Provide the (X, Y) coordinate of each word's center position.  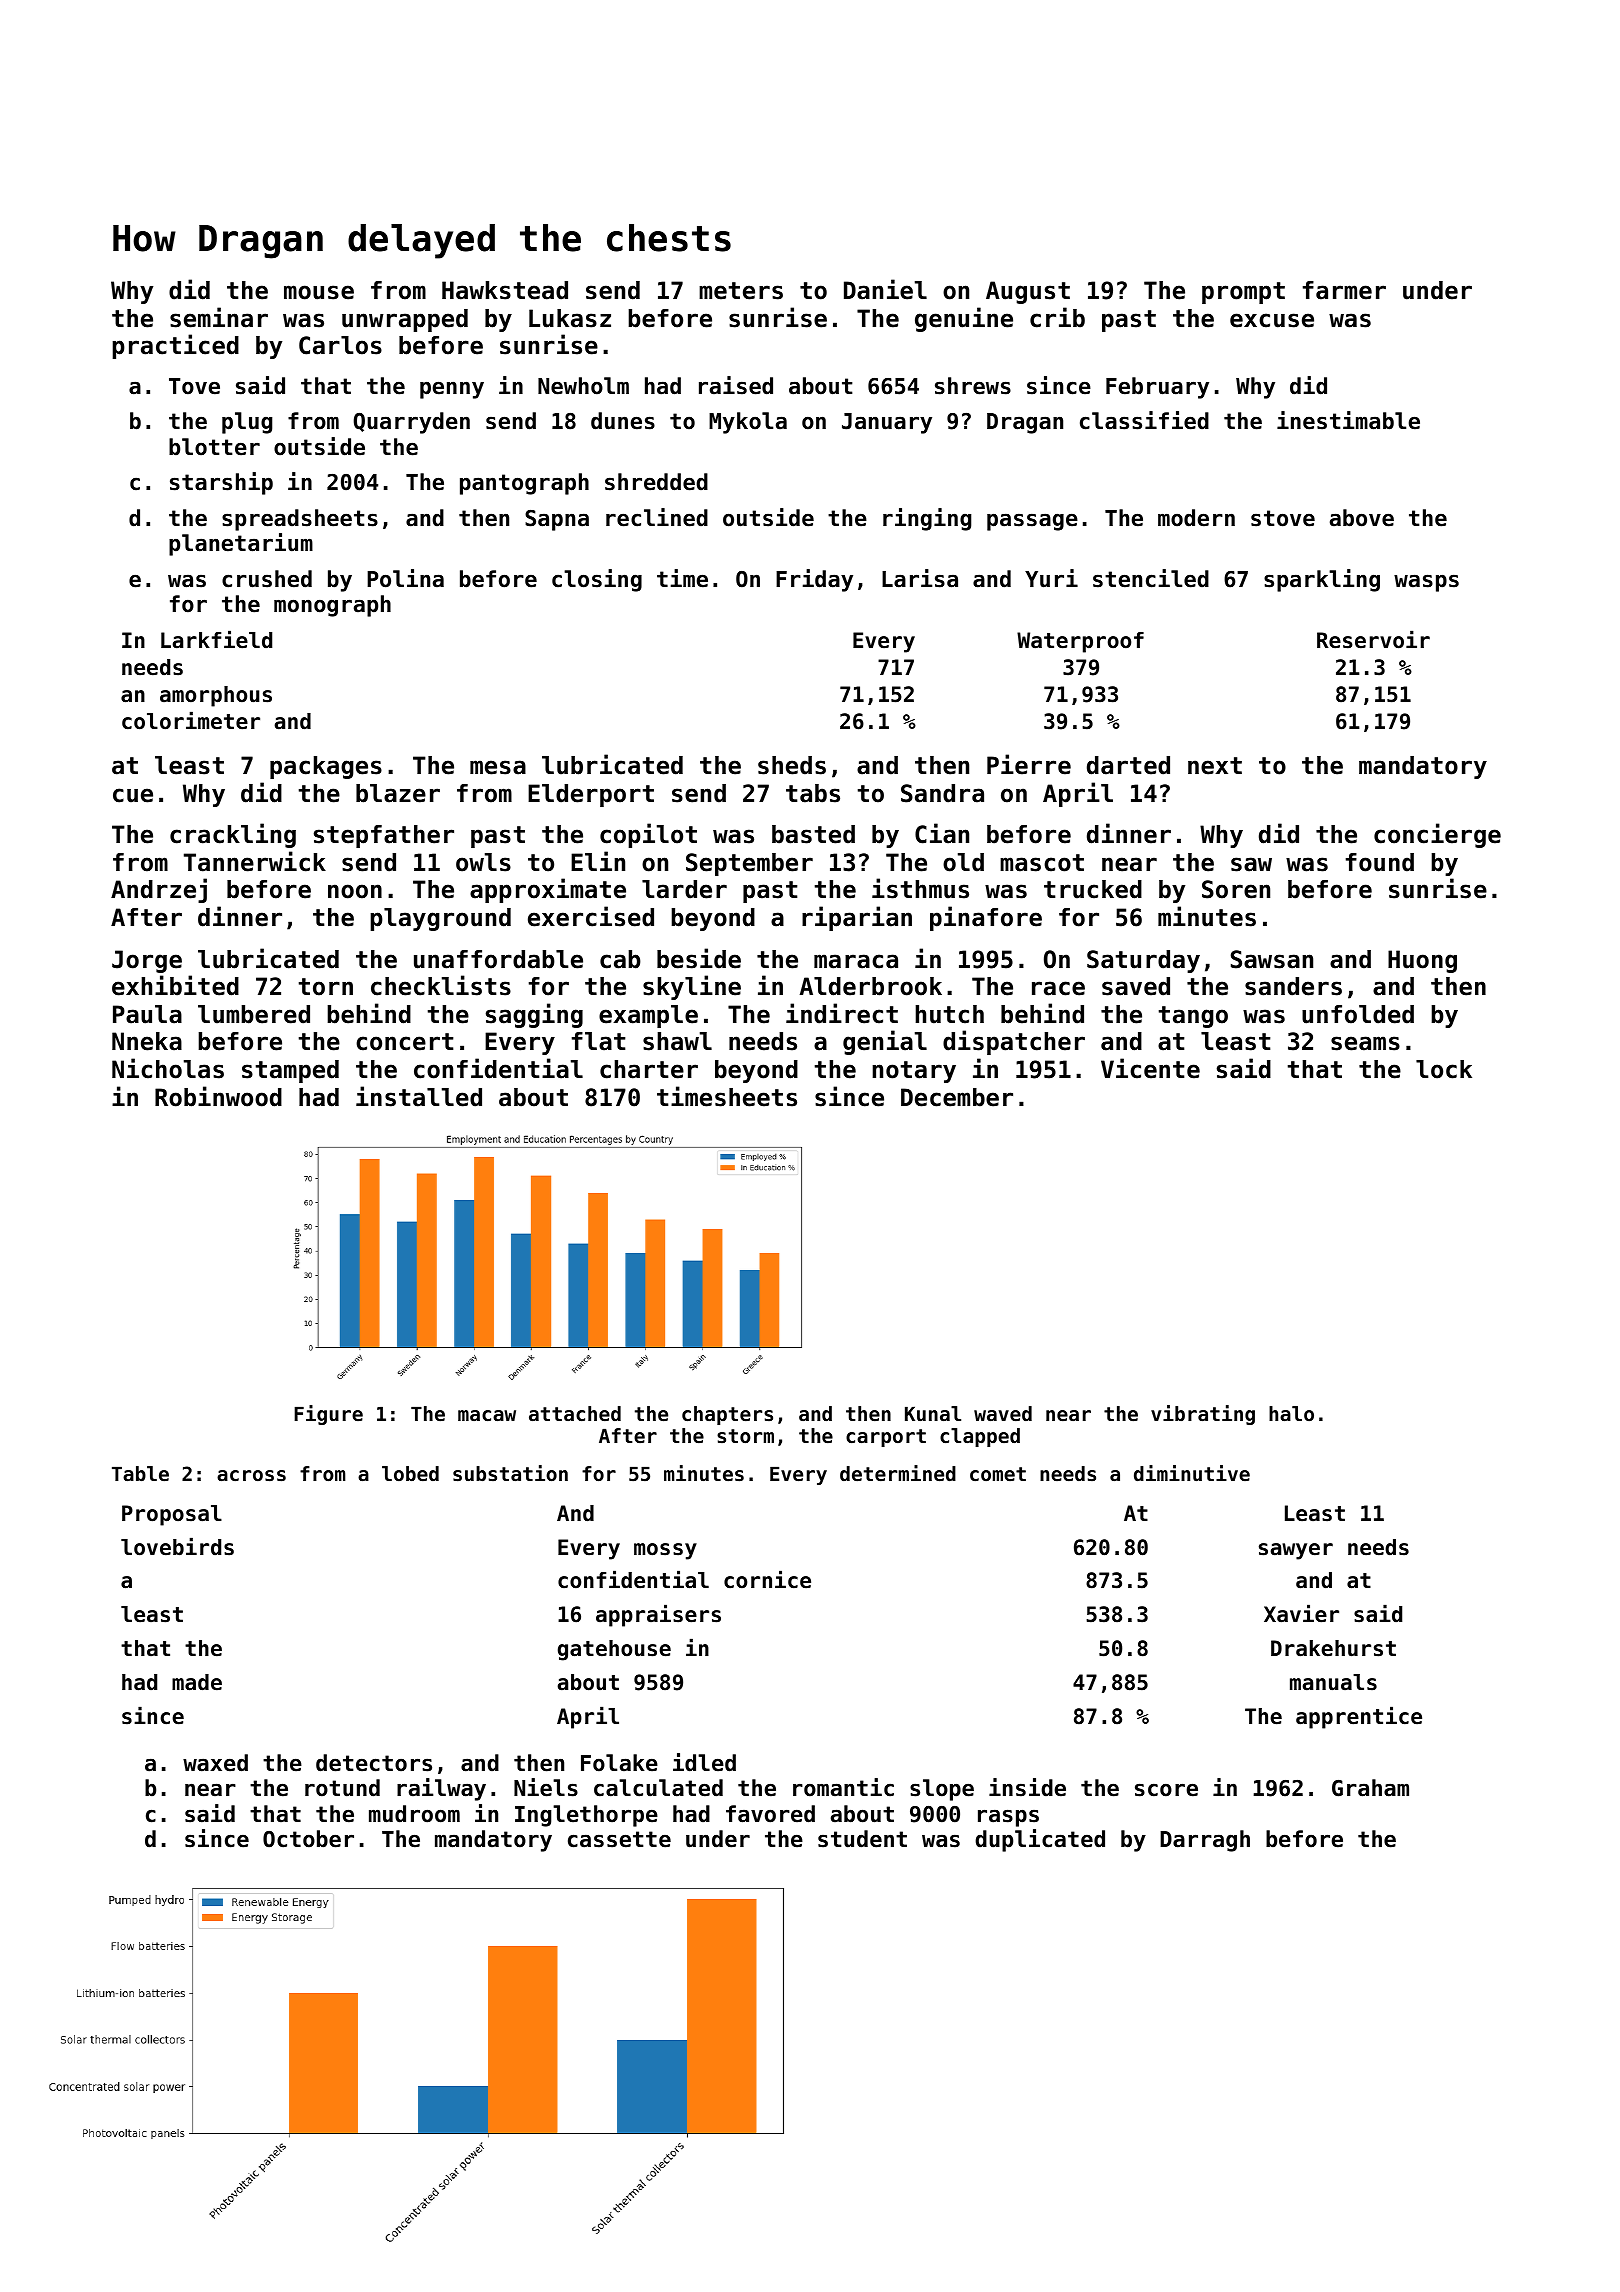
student (862, 1839)
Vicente (1150, 1068)
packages (326, 767)
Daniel (885, 289)
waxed (215, 1763)
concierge (1437, 835)
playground (440, 919)
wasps (1426, 583)
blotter (214, 447)
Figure (328, 1415)
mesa (498, 767)
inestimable (1348, 420)
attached (575, 1414)
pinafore (986, 918)
